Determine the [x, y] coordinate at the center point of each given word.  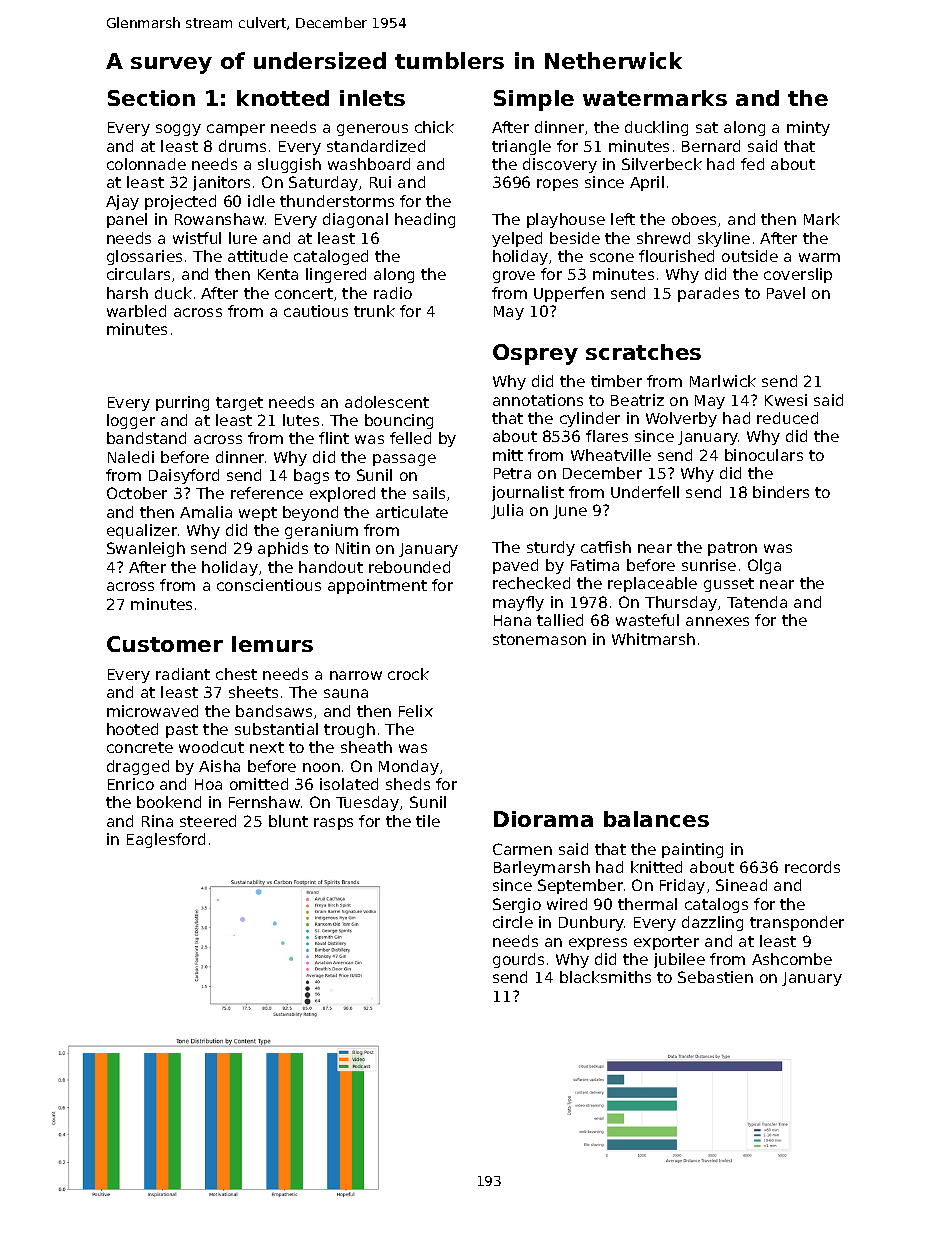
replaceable [652, 584]
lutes [301, 420]
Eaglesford [166, 840]
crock [408, 674]
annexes [717, 621]
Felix [416, 711]
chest [236, 674]
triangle [521, 147]
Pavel [786, 293]
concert [304, 293]
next [267, 747]
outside [750, 256]
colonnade [146, 164]
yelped [517, 239]
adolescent [387, 402]
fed [752, 164]
